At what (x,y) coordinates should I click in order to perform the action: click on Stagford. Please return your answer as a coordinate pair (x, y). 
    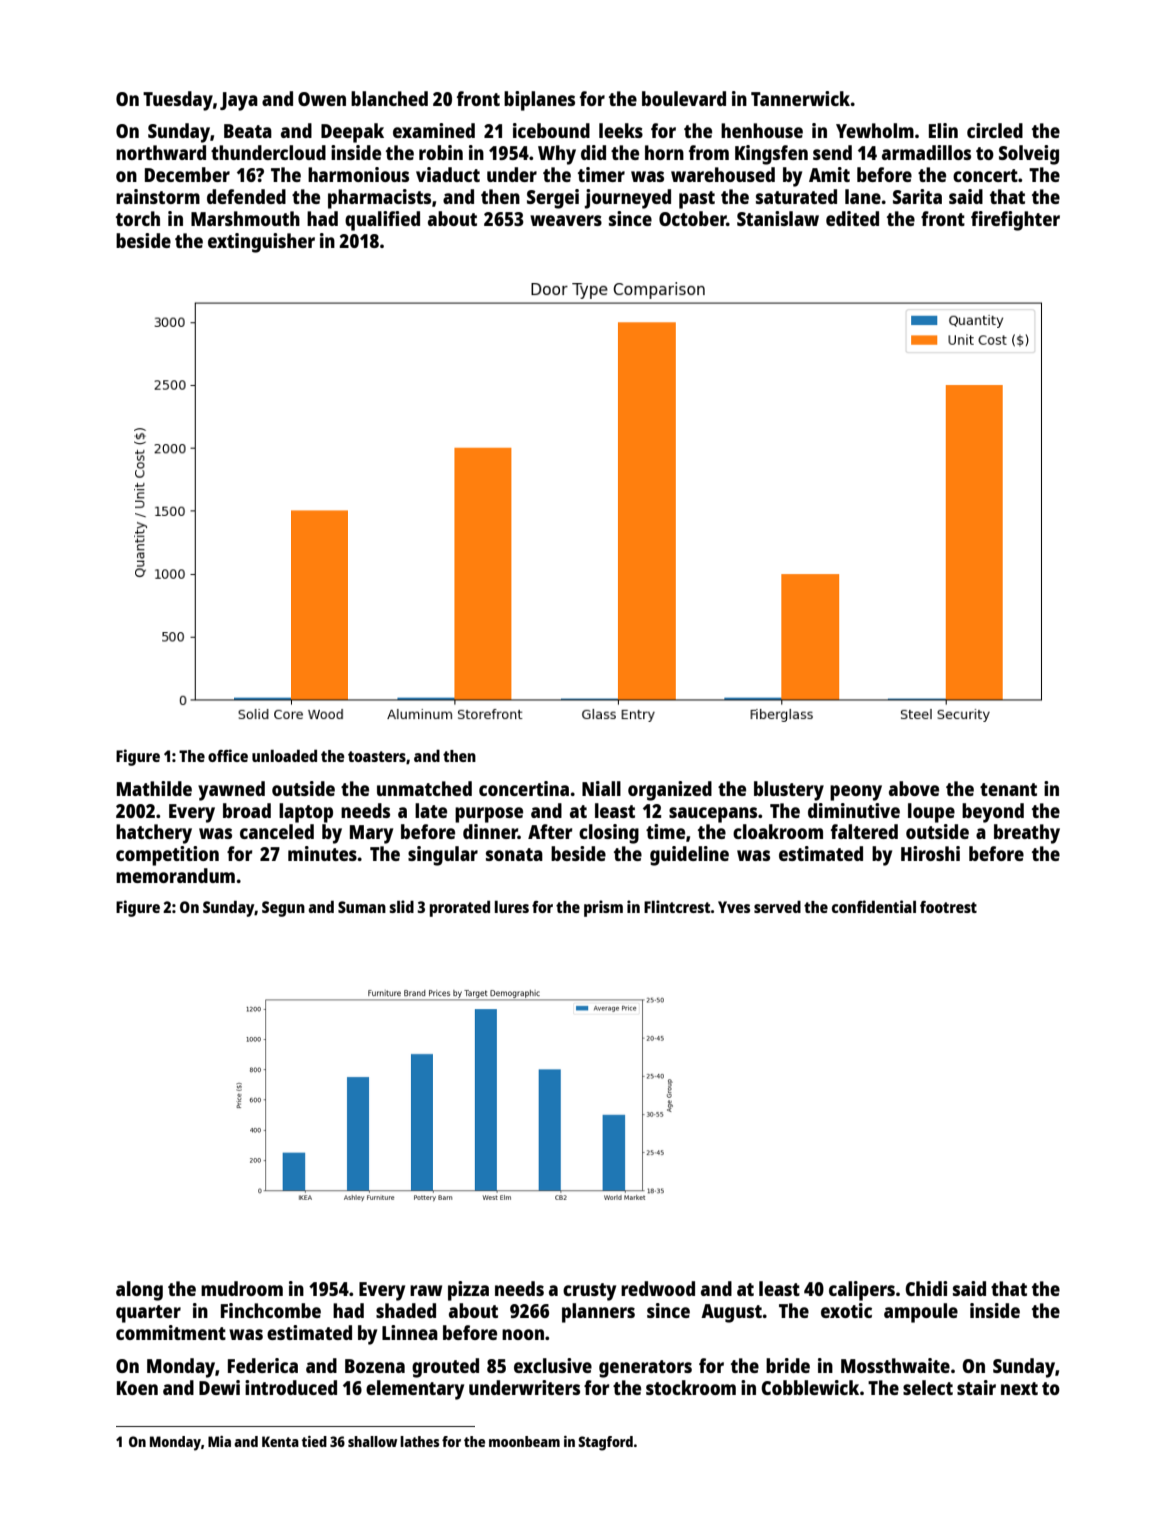
    Looking at the image, I should click on (605, 1443).
